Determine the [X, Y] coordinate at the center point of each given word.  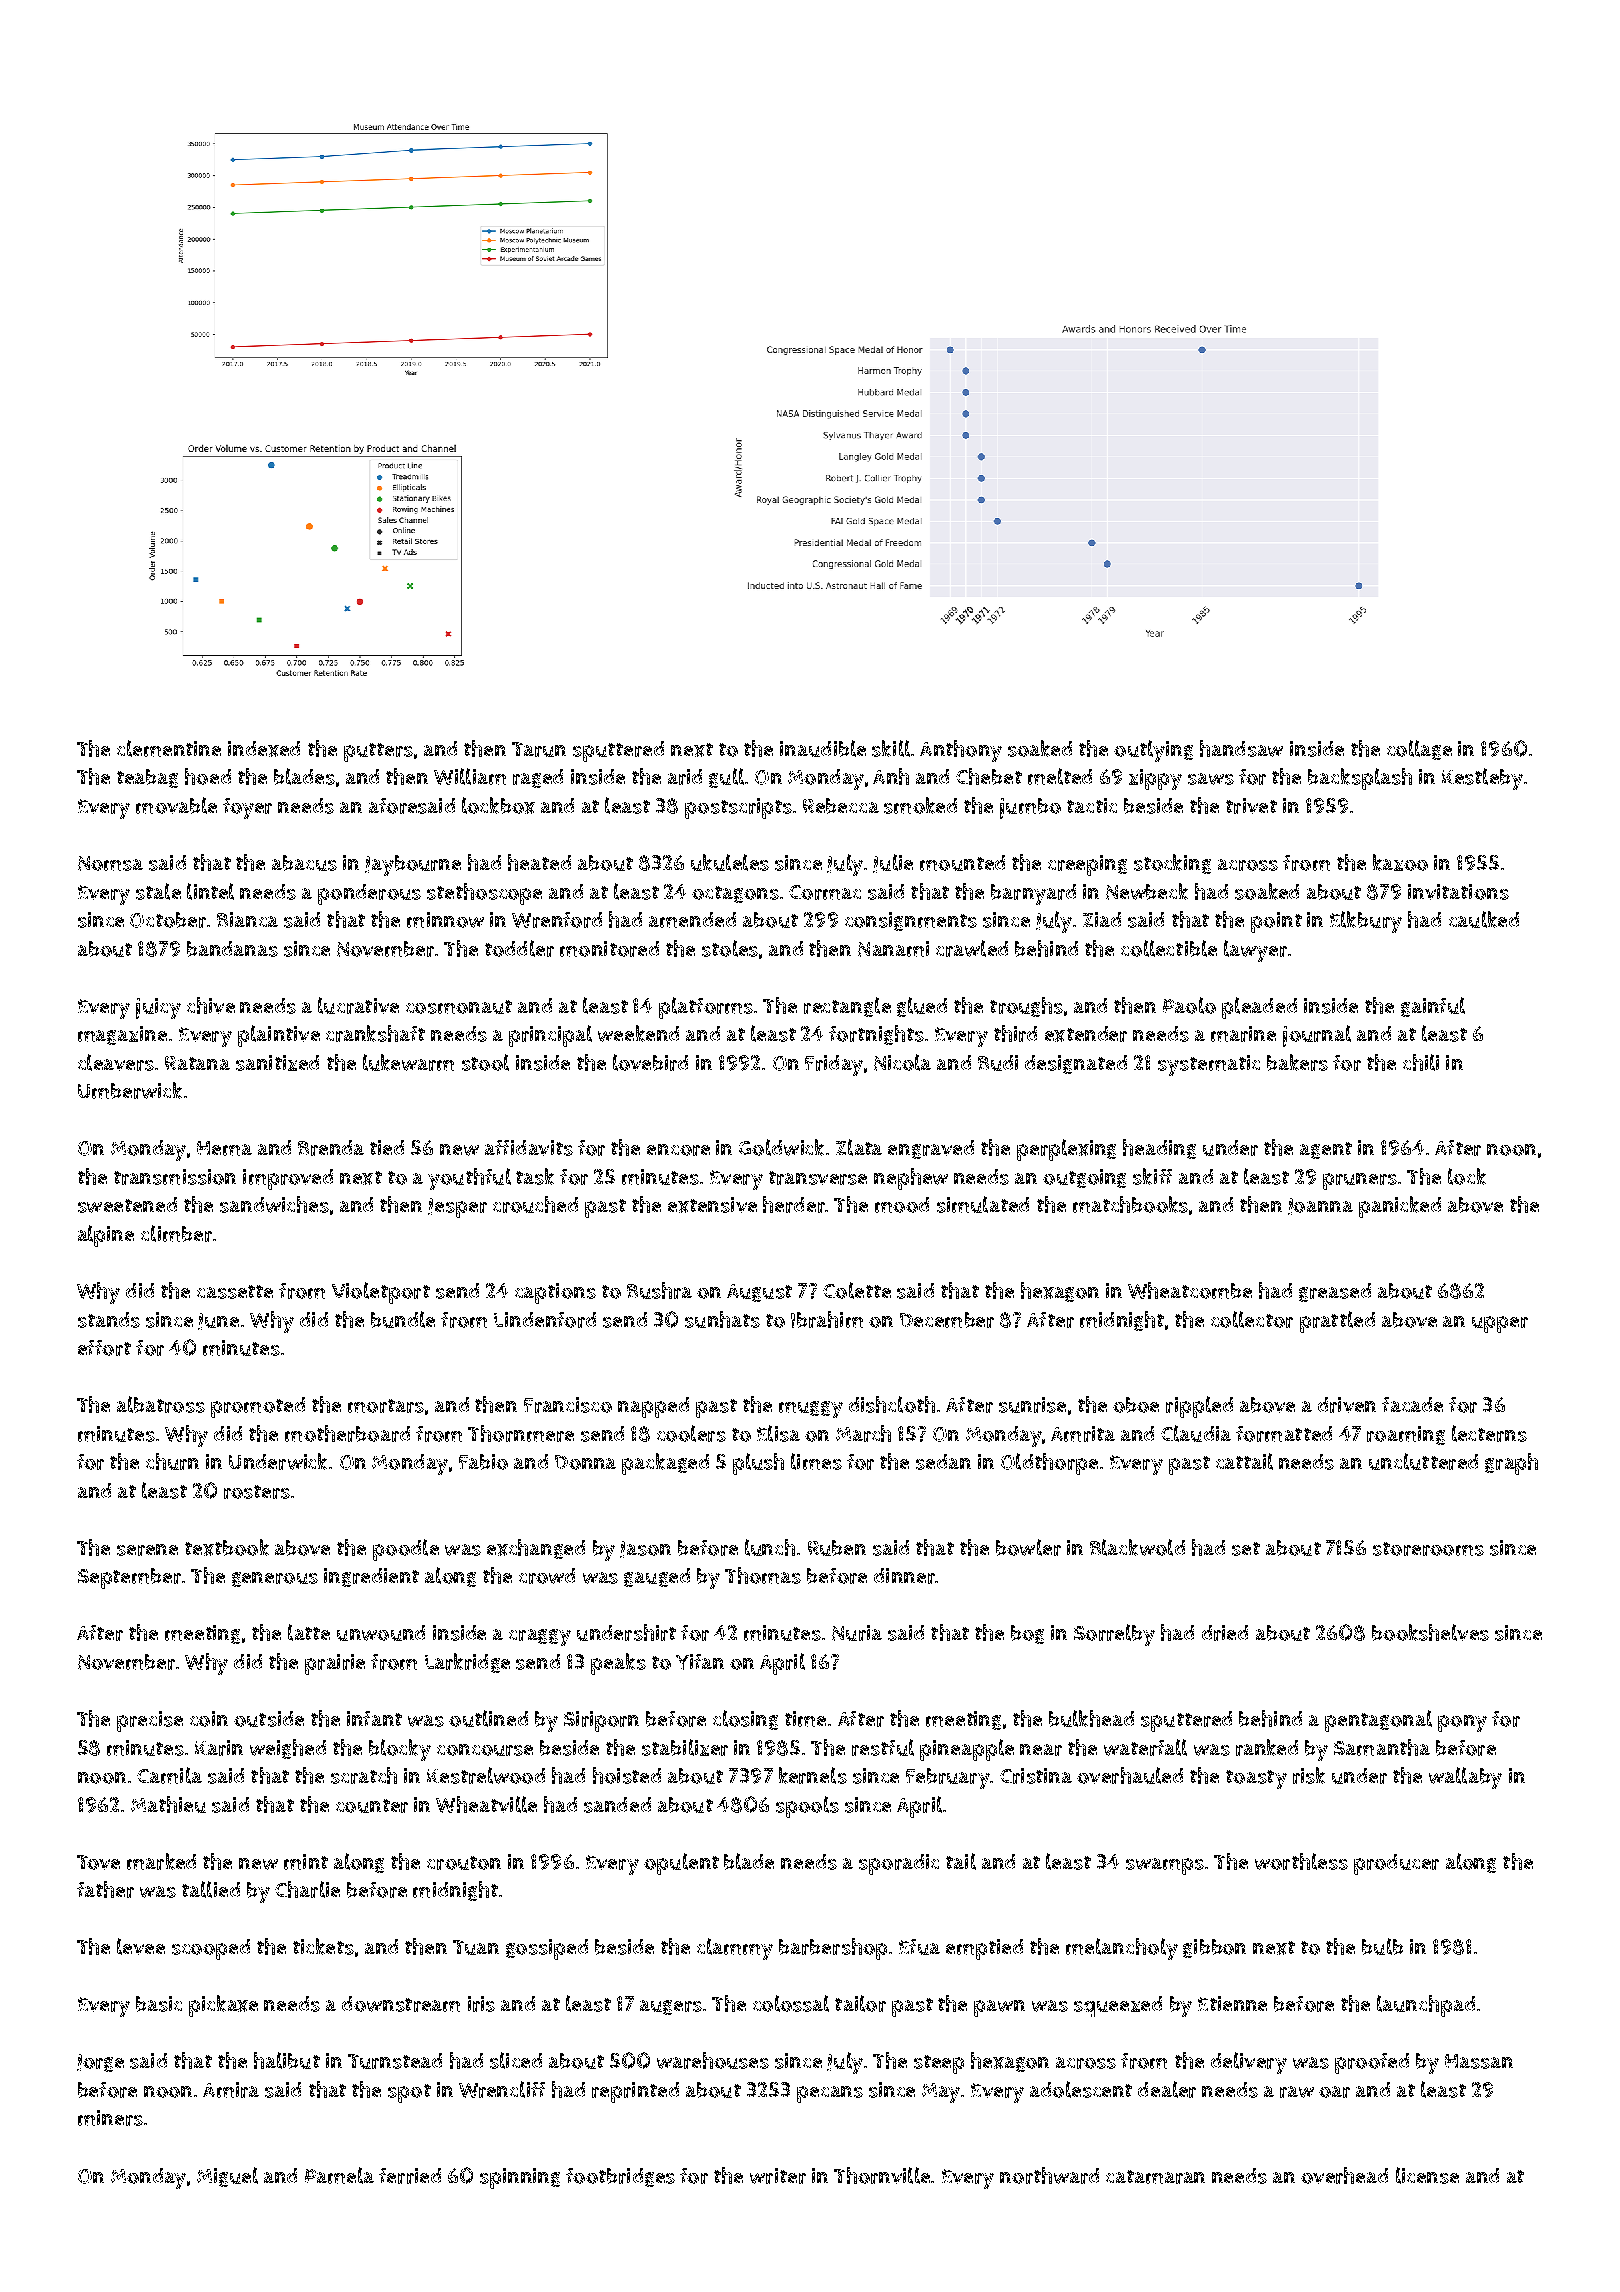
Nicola [902, 1062]
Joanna [1320, 1206]
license [1427, 2175]
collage [1419, 750]
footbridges [620, 2177]
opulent [681, 1864]
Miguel [227, 2177]
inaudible [823, 748]
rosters [257, 1492]
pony [1462, 1723]
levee [141, 1946]
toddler [519, 948]
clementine [169, 748]
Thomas [763, 1575]
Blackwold [1137, 1547]
